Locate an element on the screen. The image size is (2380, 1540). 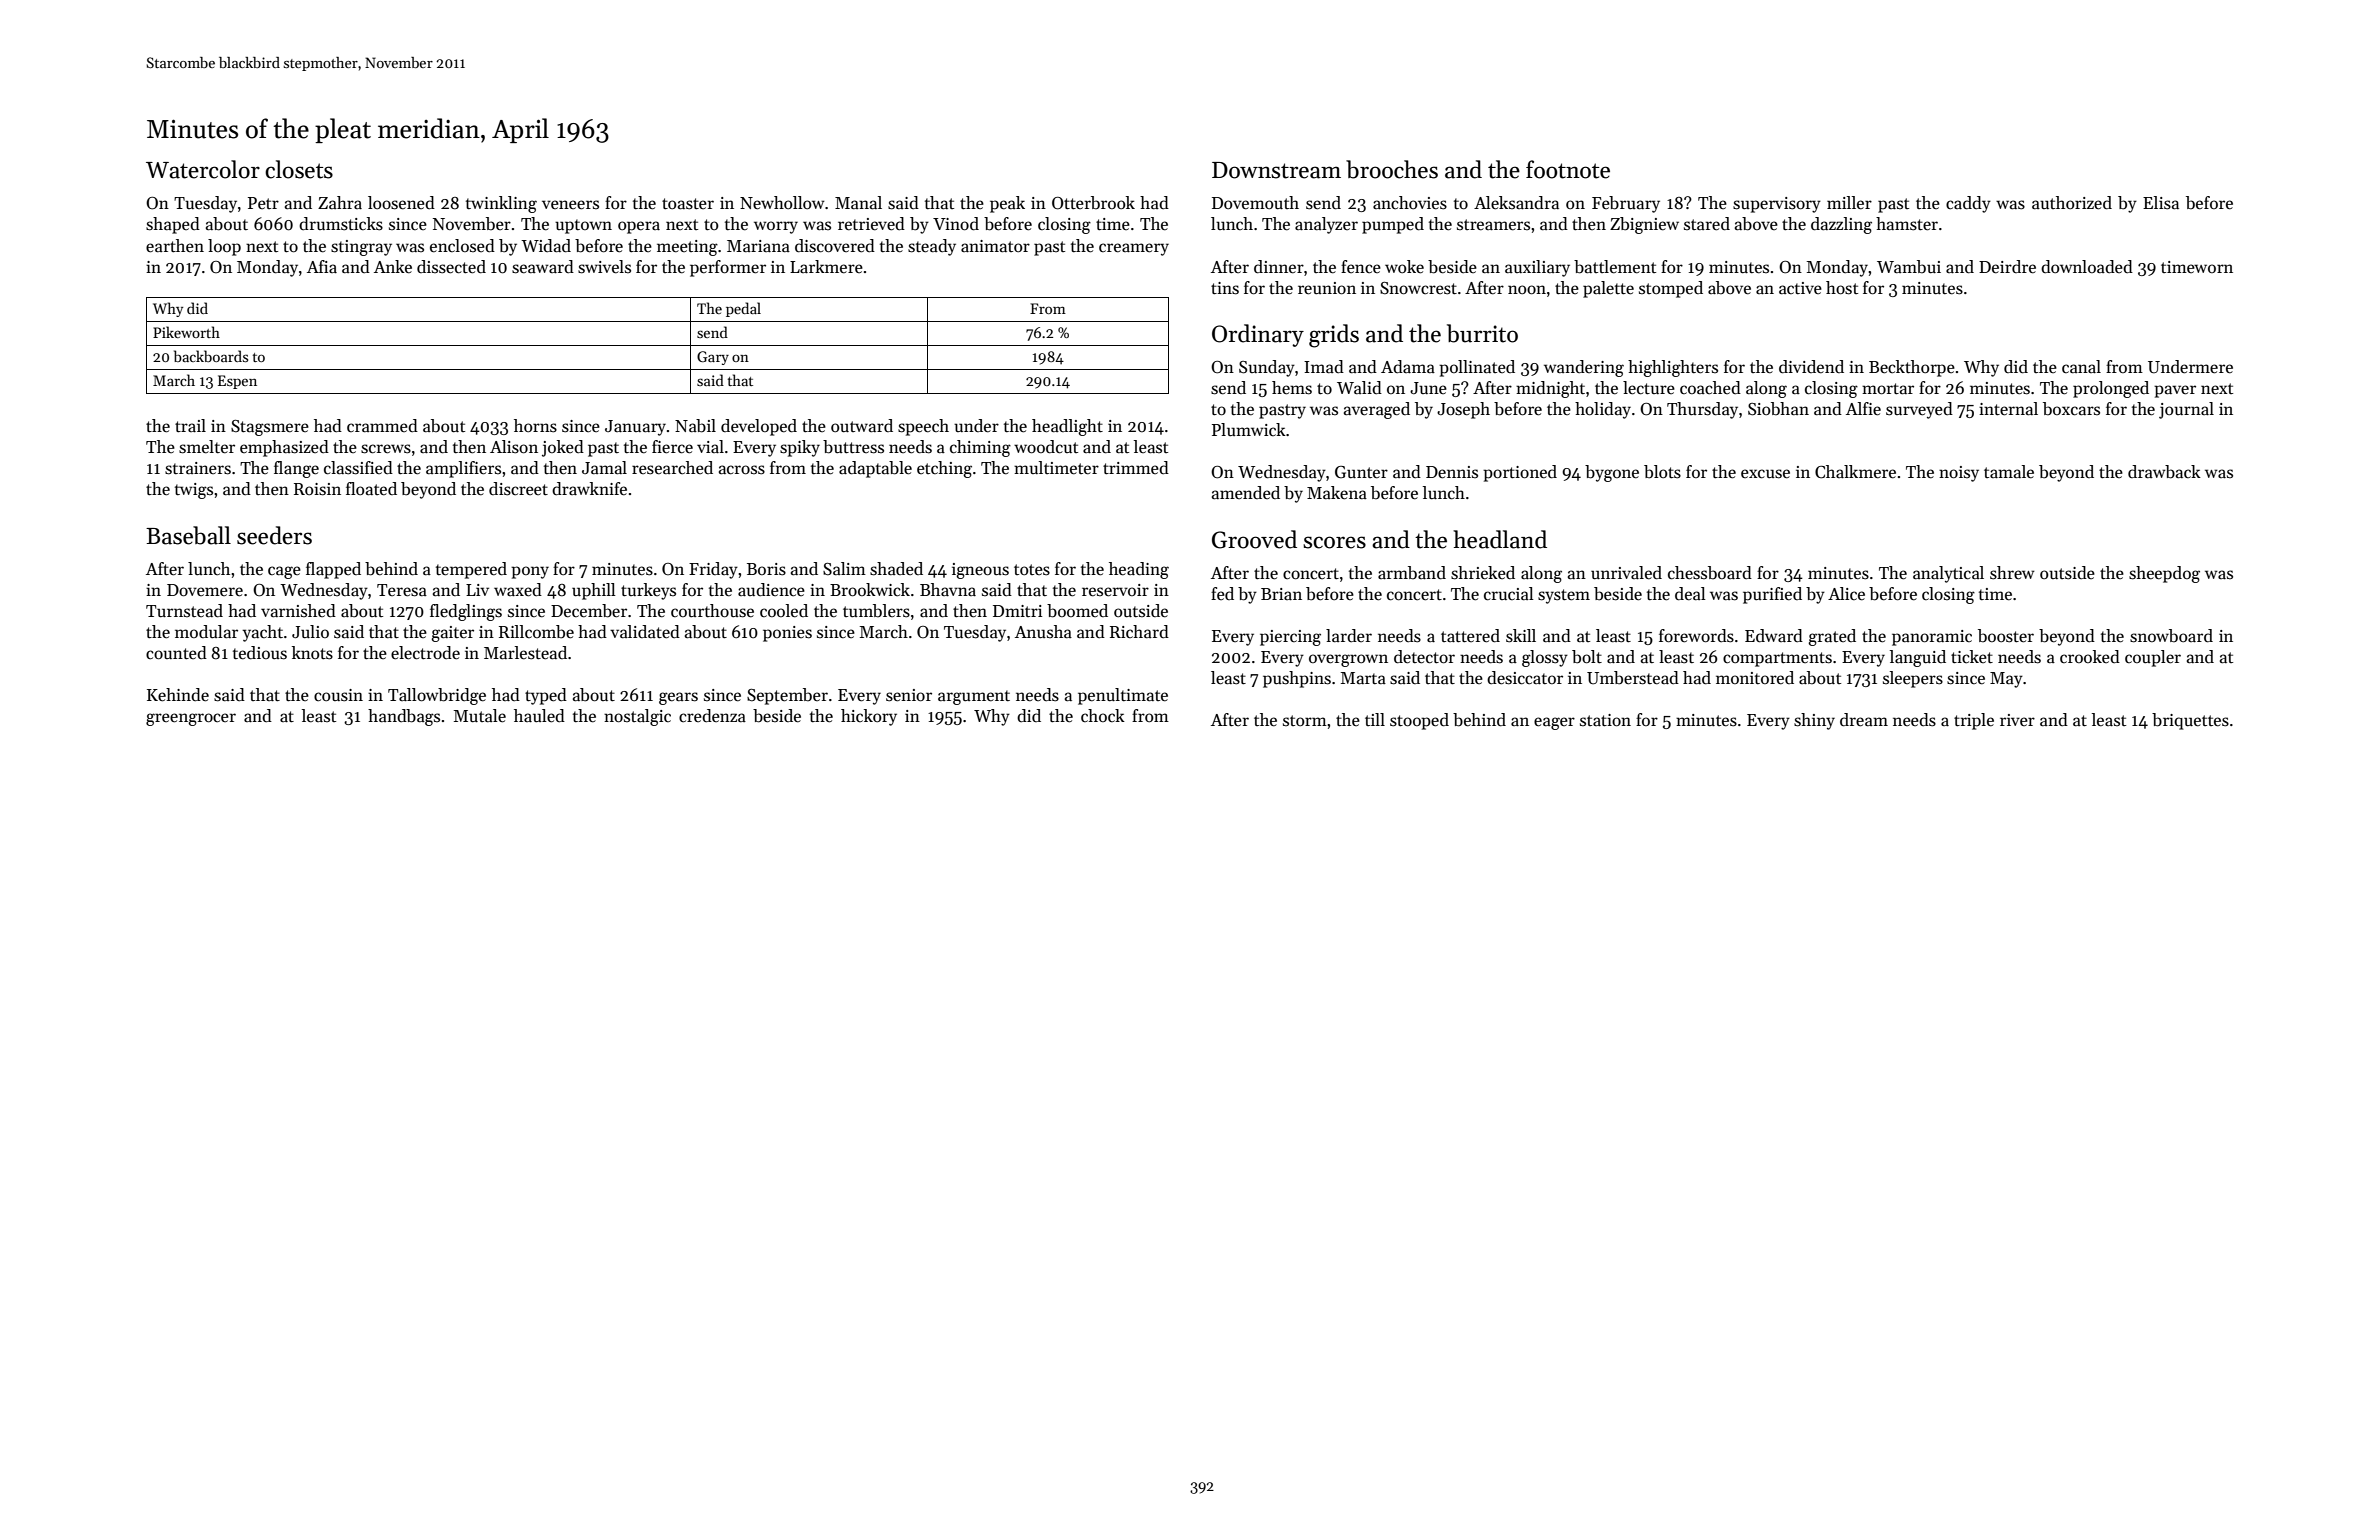
Edward is located at coordinates (1774, 636).
